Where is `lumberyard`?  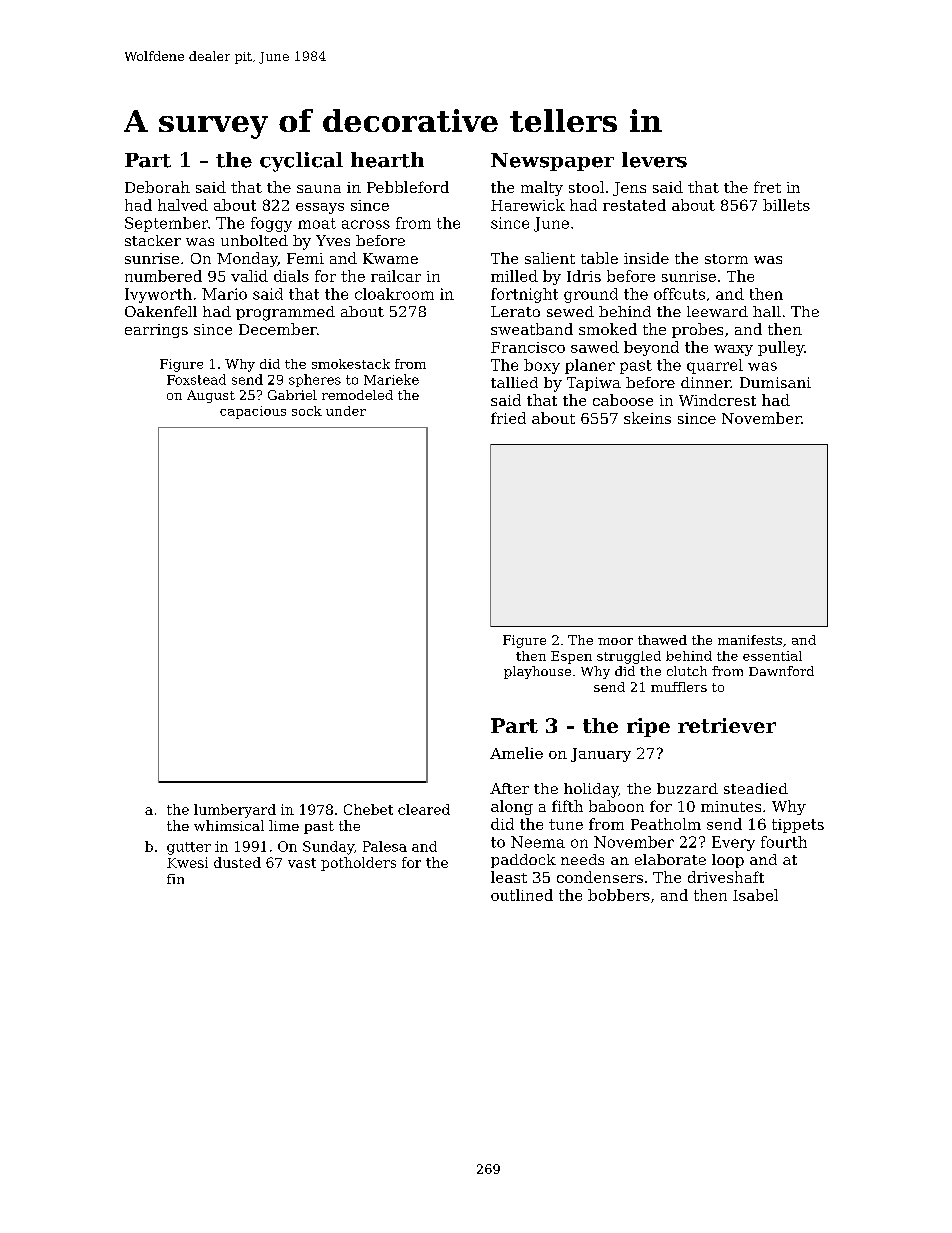 lumberyard is located at coordinates (235, 811).
